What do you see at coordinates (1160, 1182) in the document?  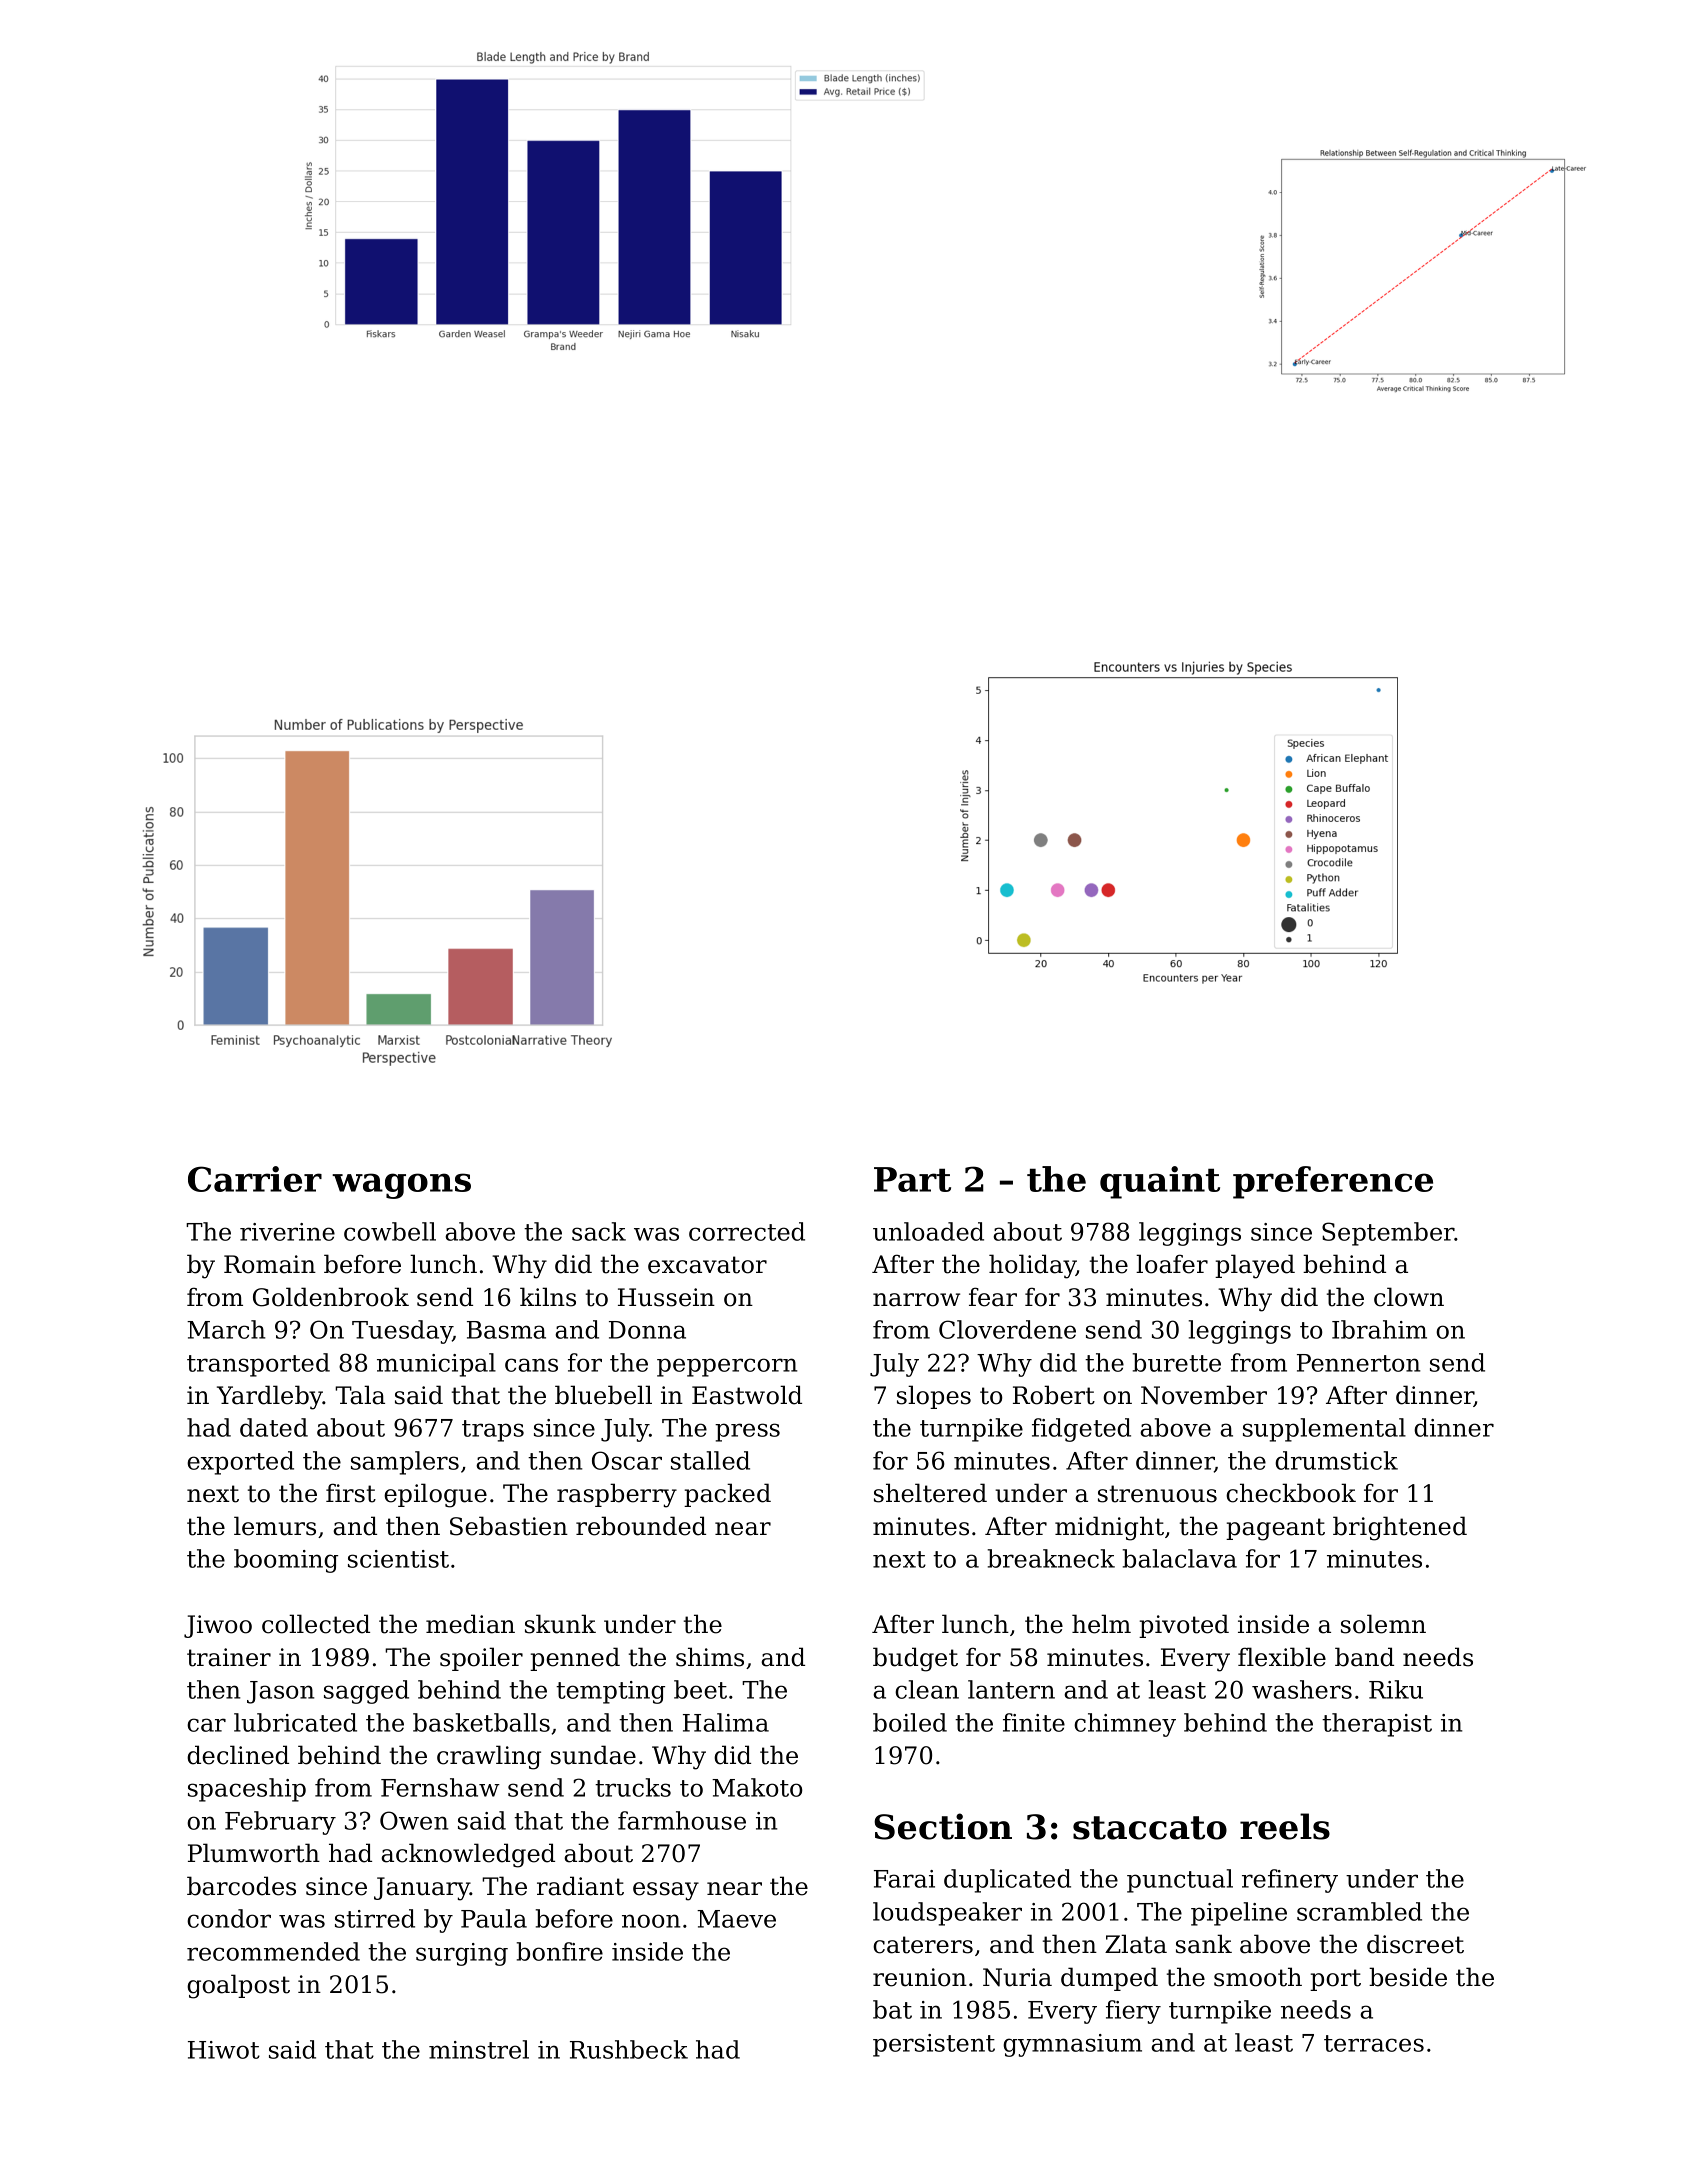 I see `quaint` at bounding box center [1160, 1182].
